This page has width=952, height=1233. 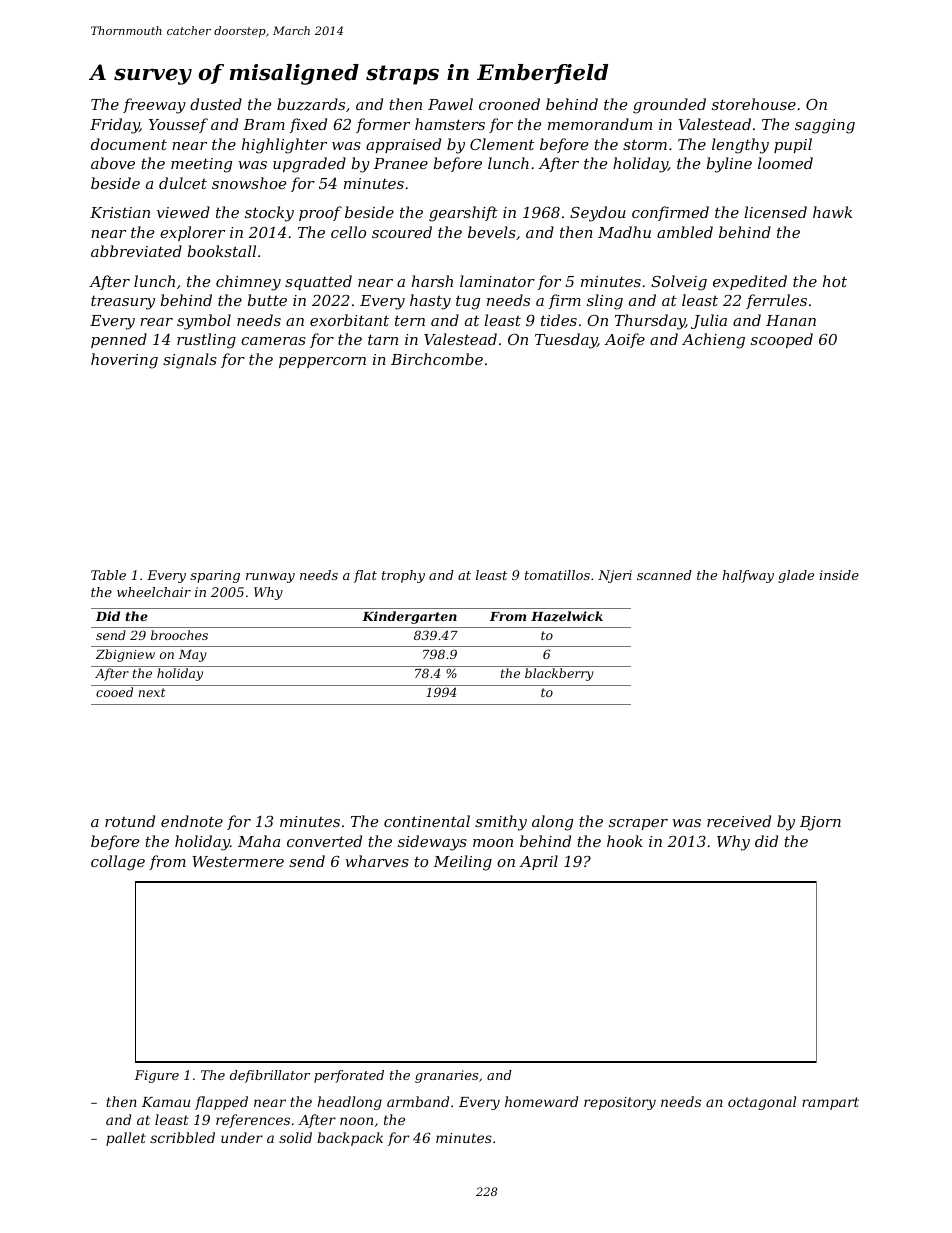 I want to click on bevels, so click(x=492, y=232).
